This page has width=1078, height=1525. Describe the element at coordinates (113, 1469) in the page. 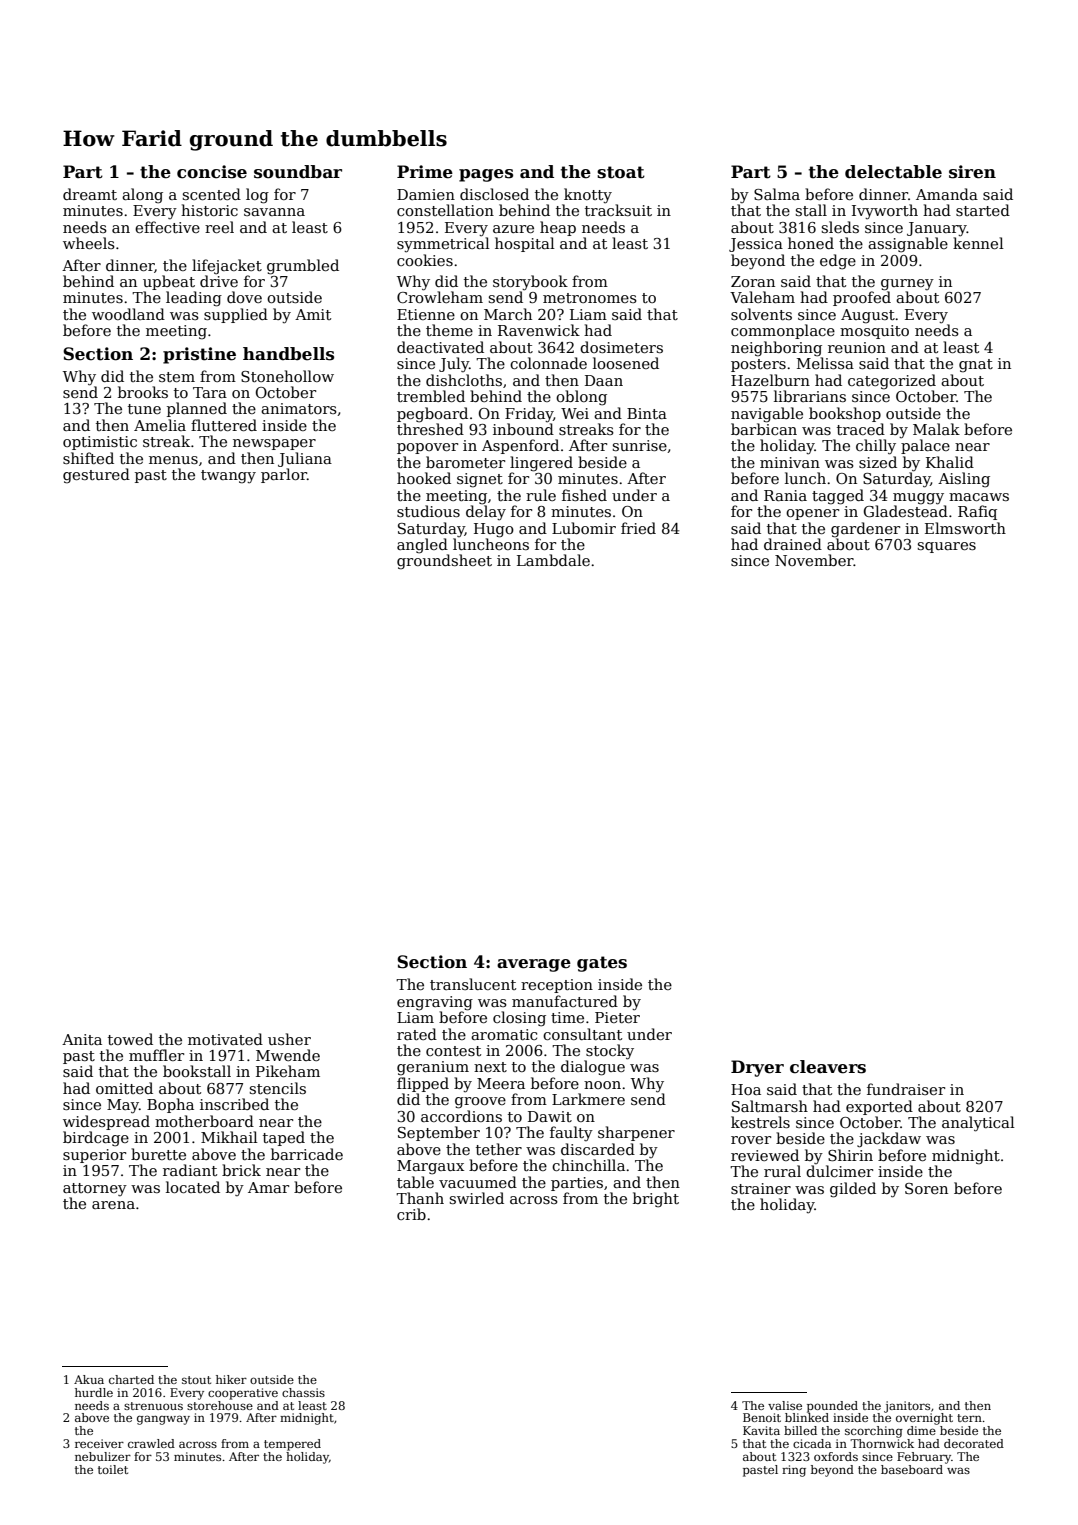

I see `toilet` at that location.
